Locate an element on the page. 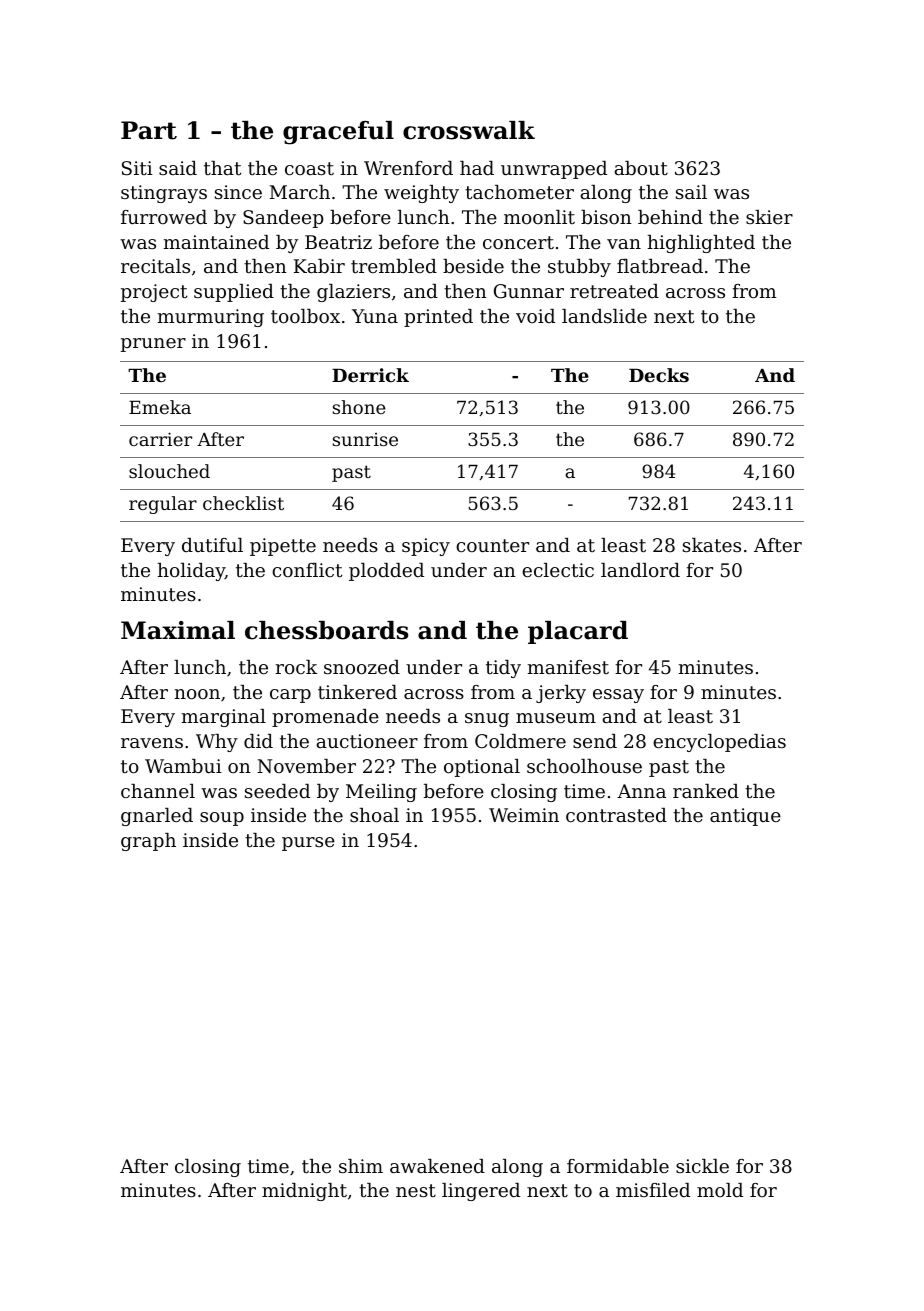  checklist is located at coordinates (243, 503).
